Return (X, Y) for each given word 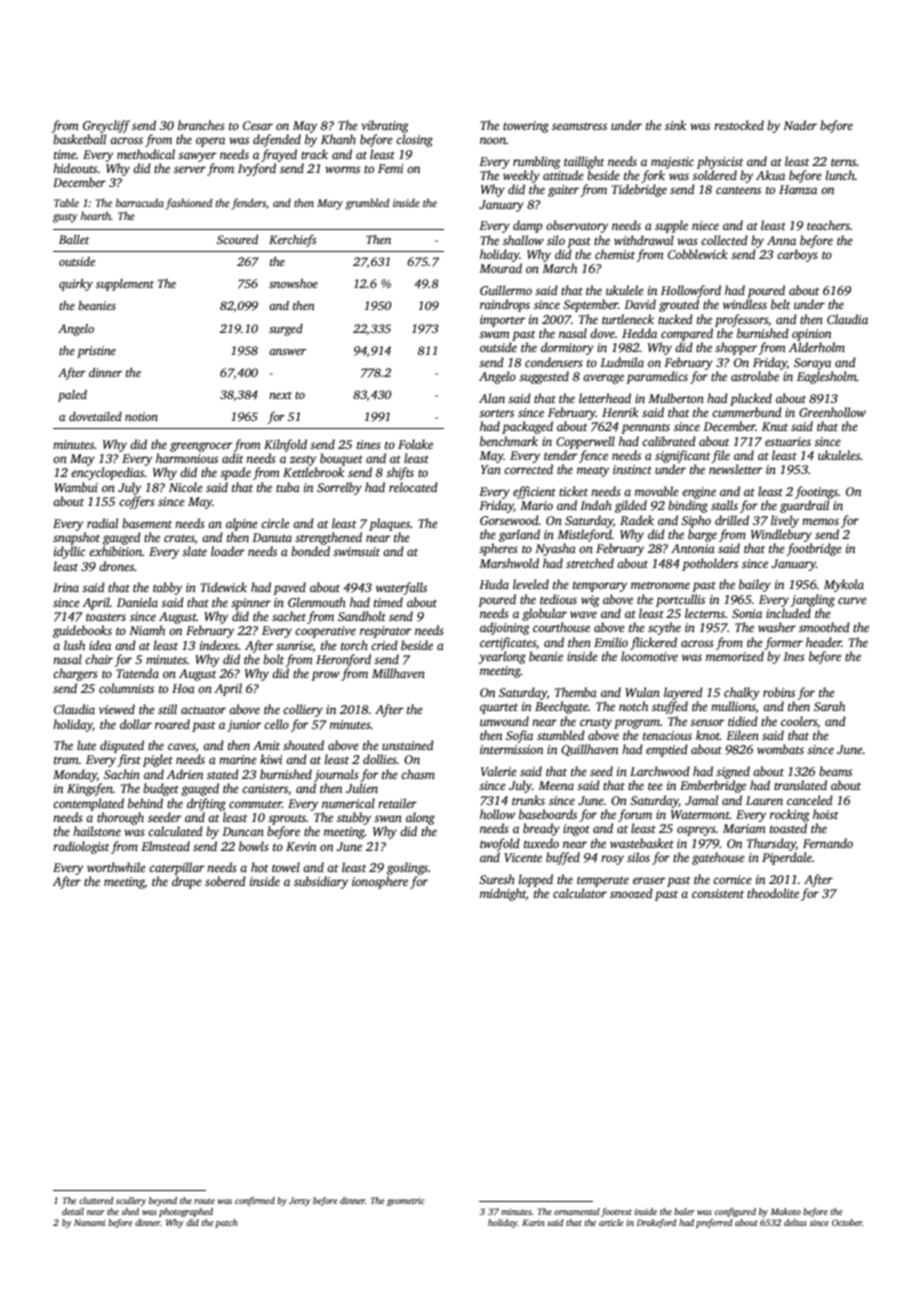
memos (820, 521)
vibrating (384, 126)
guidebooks (82, 631)
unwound (504, 721)
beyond (163, 1201)
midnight (503, 894)
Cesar (258, 125)
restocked (739, 125)
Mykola (844, 585)
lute (86, 745)
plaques (390, 524)
